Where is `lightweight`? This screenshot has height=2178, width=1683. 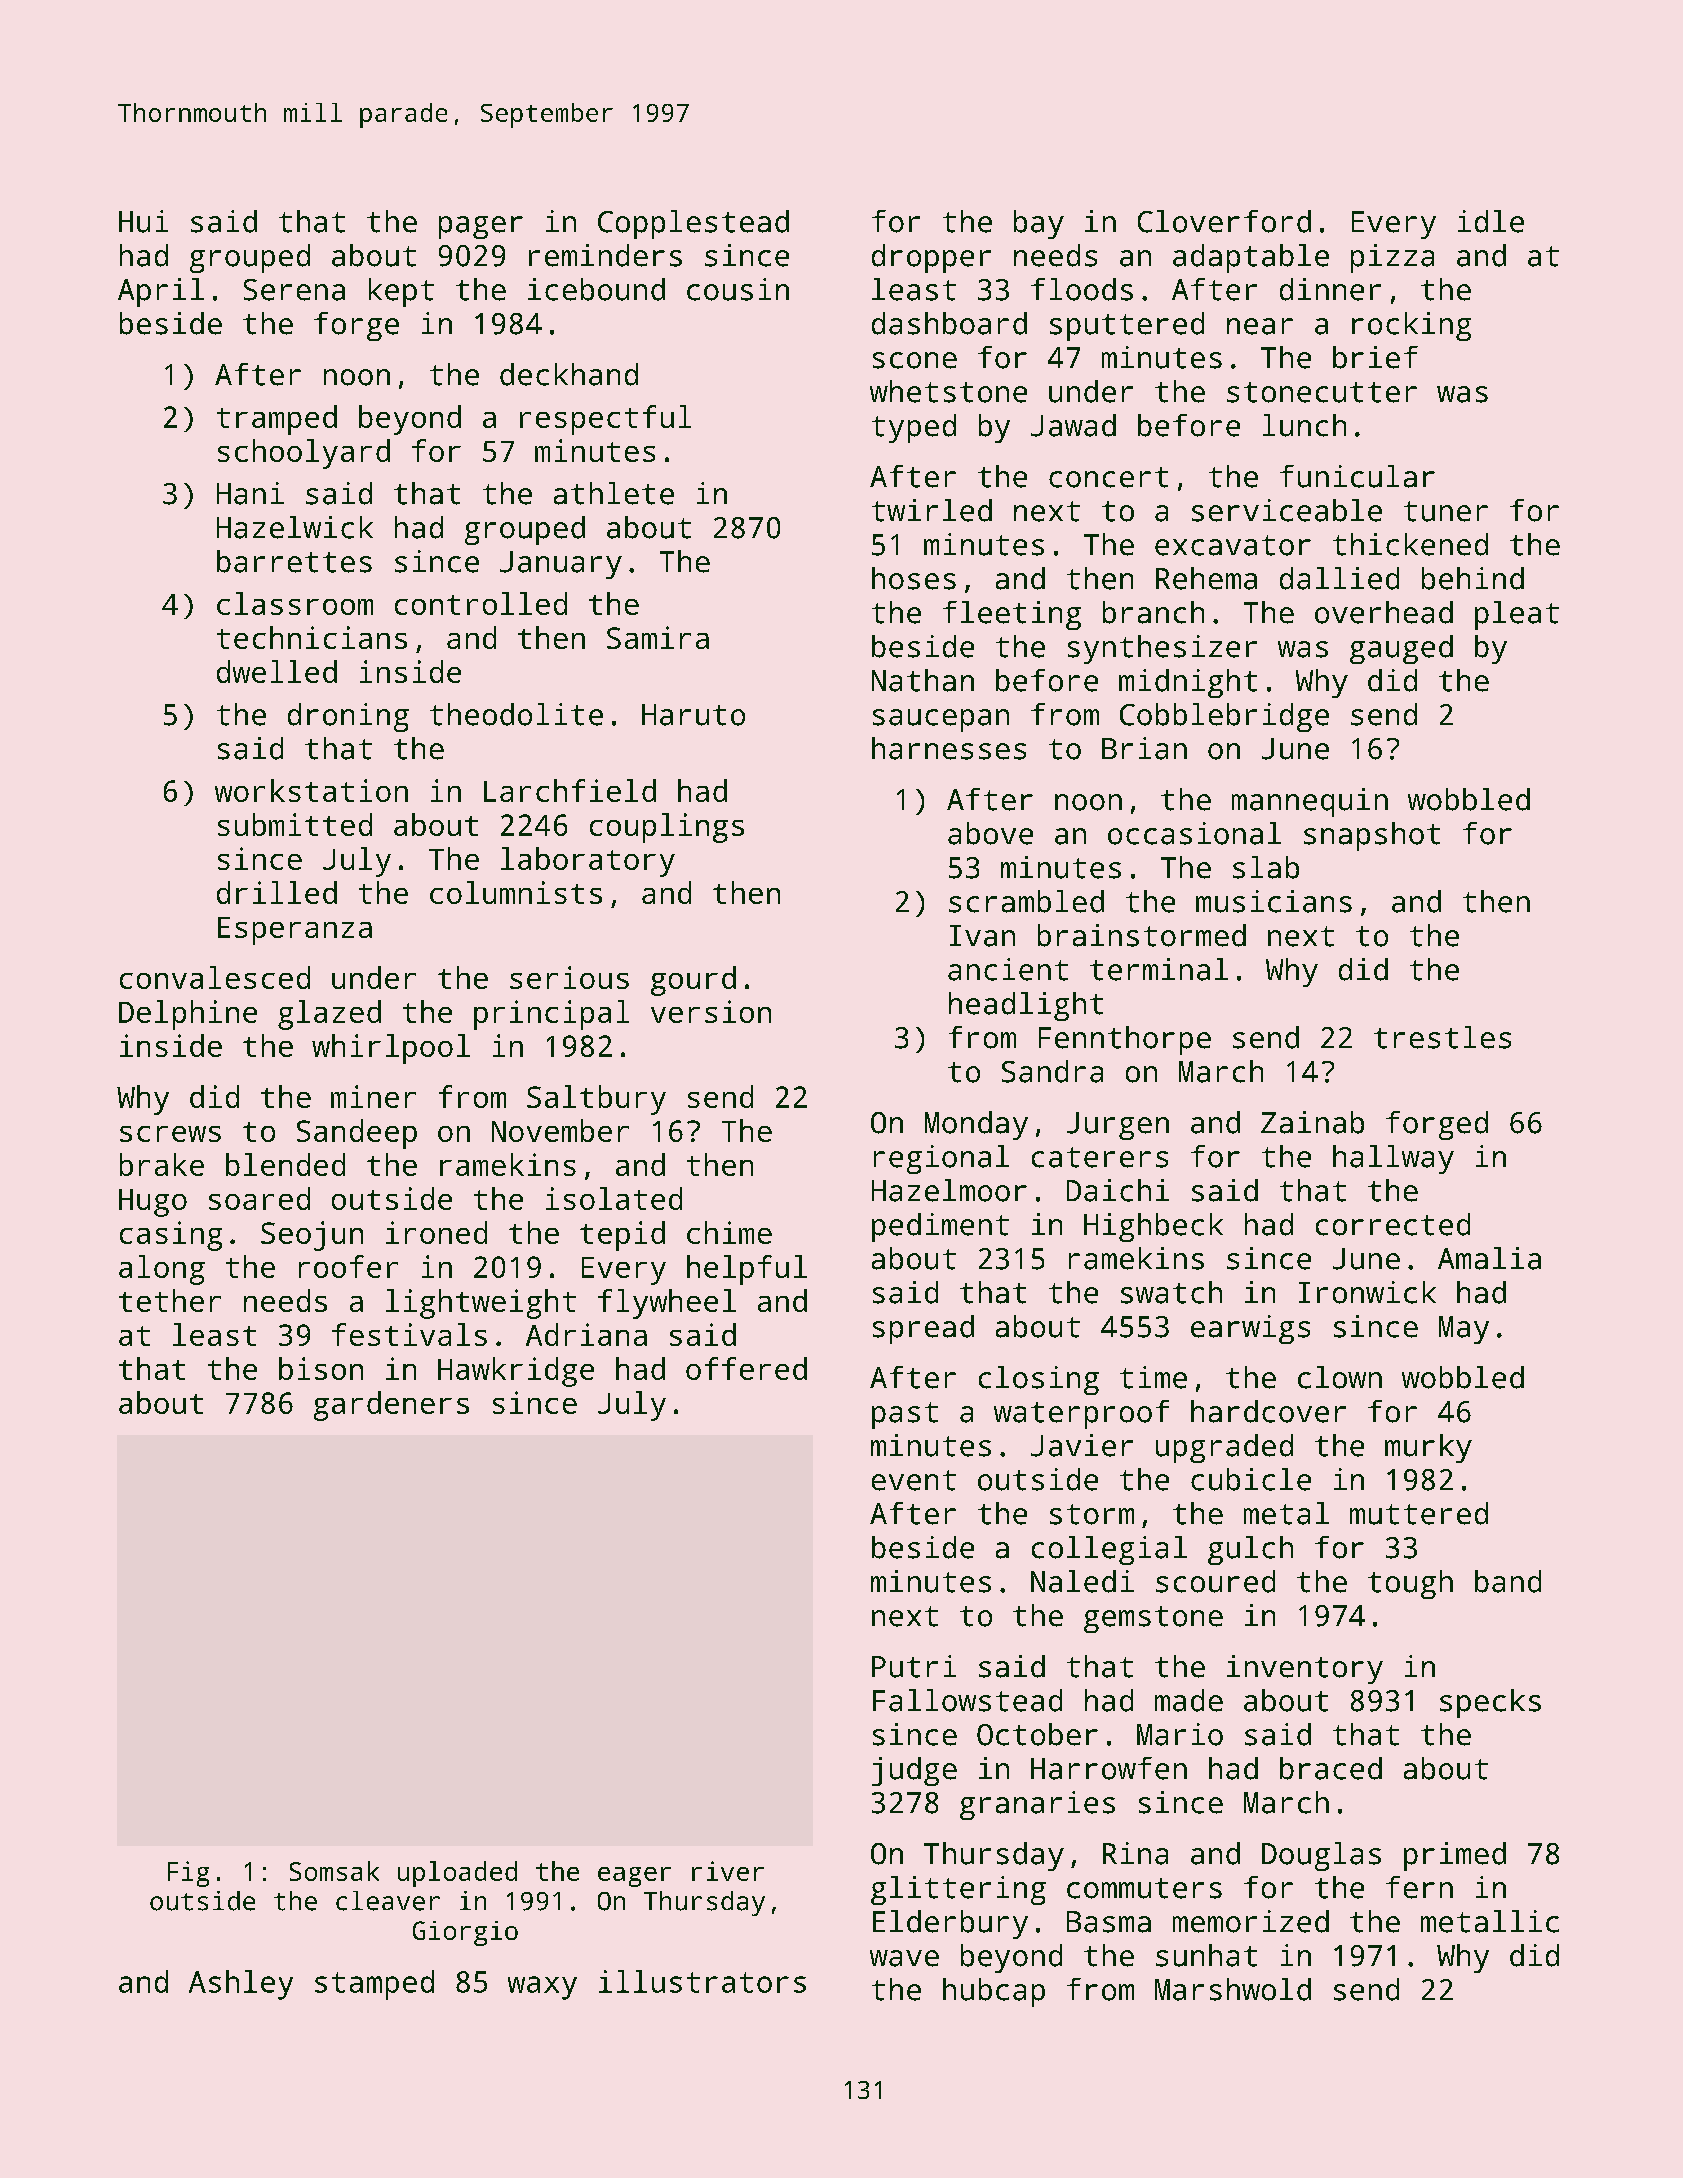
lightweight is located at coordinates (481, 1304).
